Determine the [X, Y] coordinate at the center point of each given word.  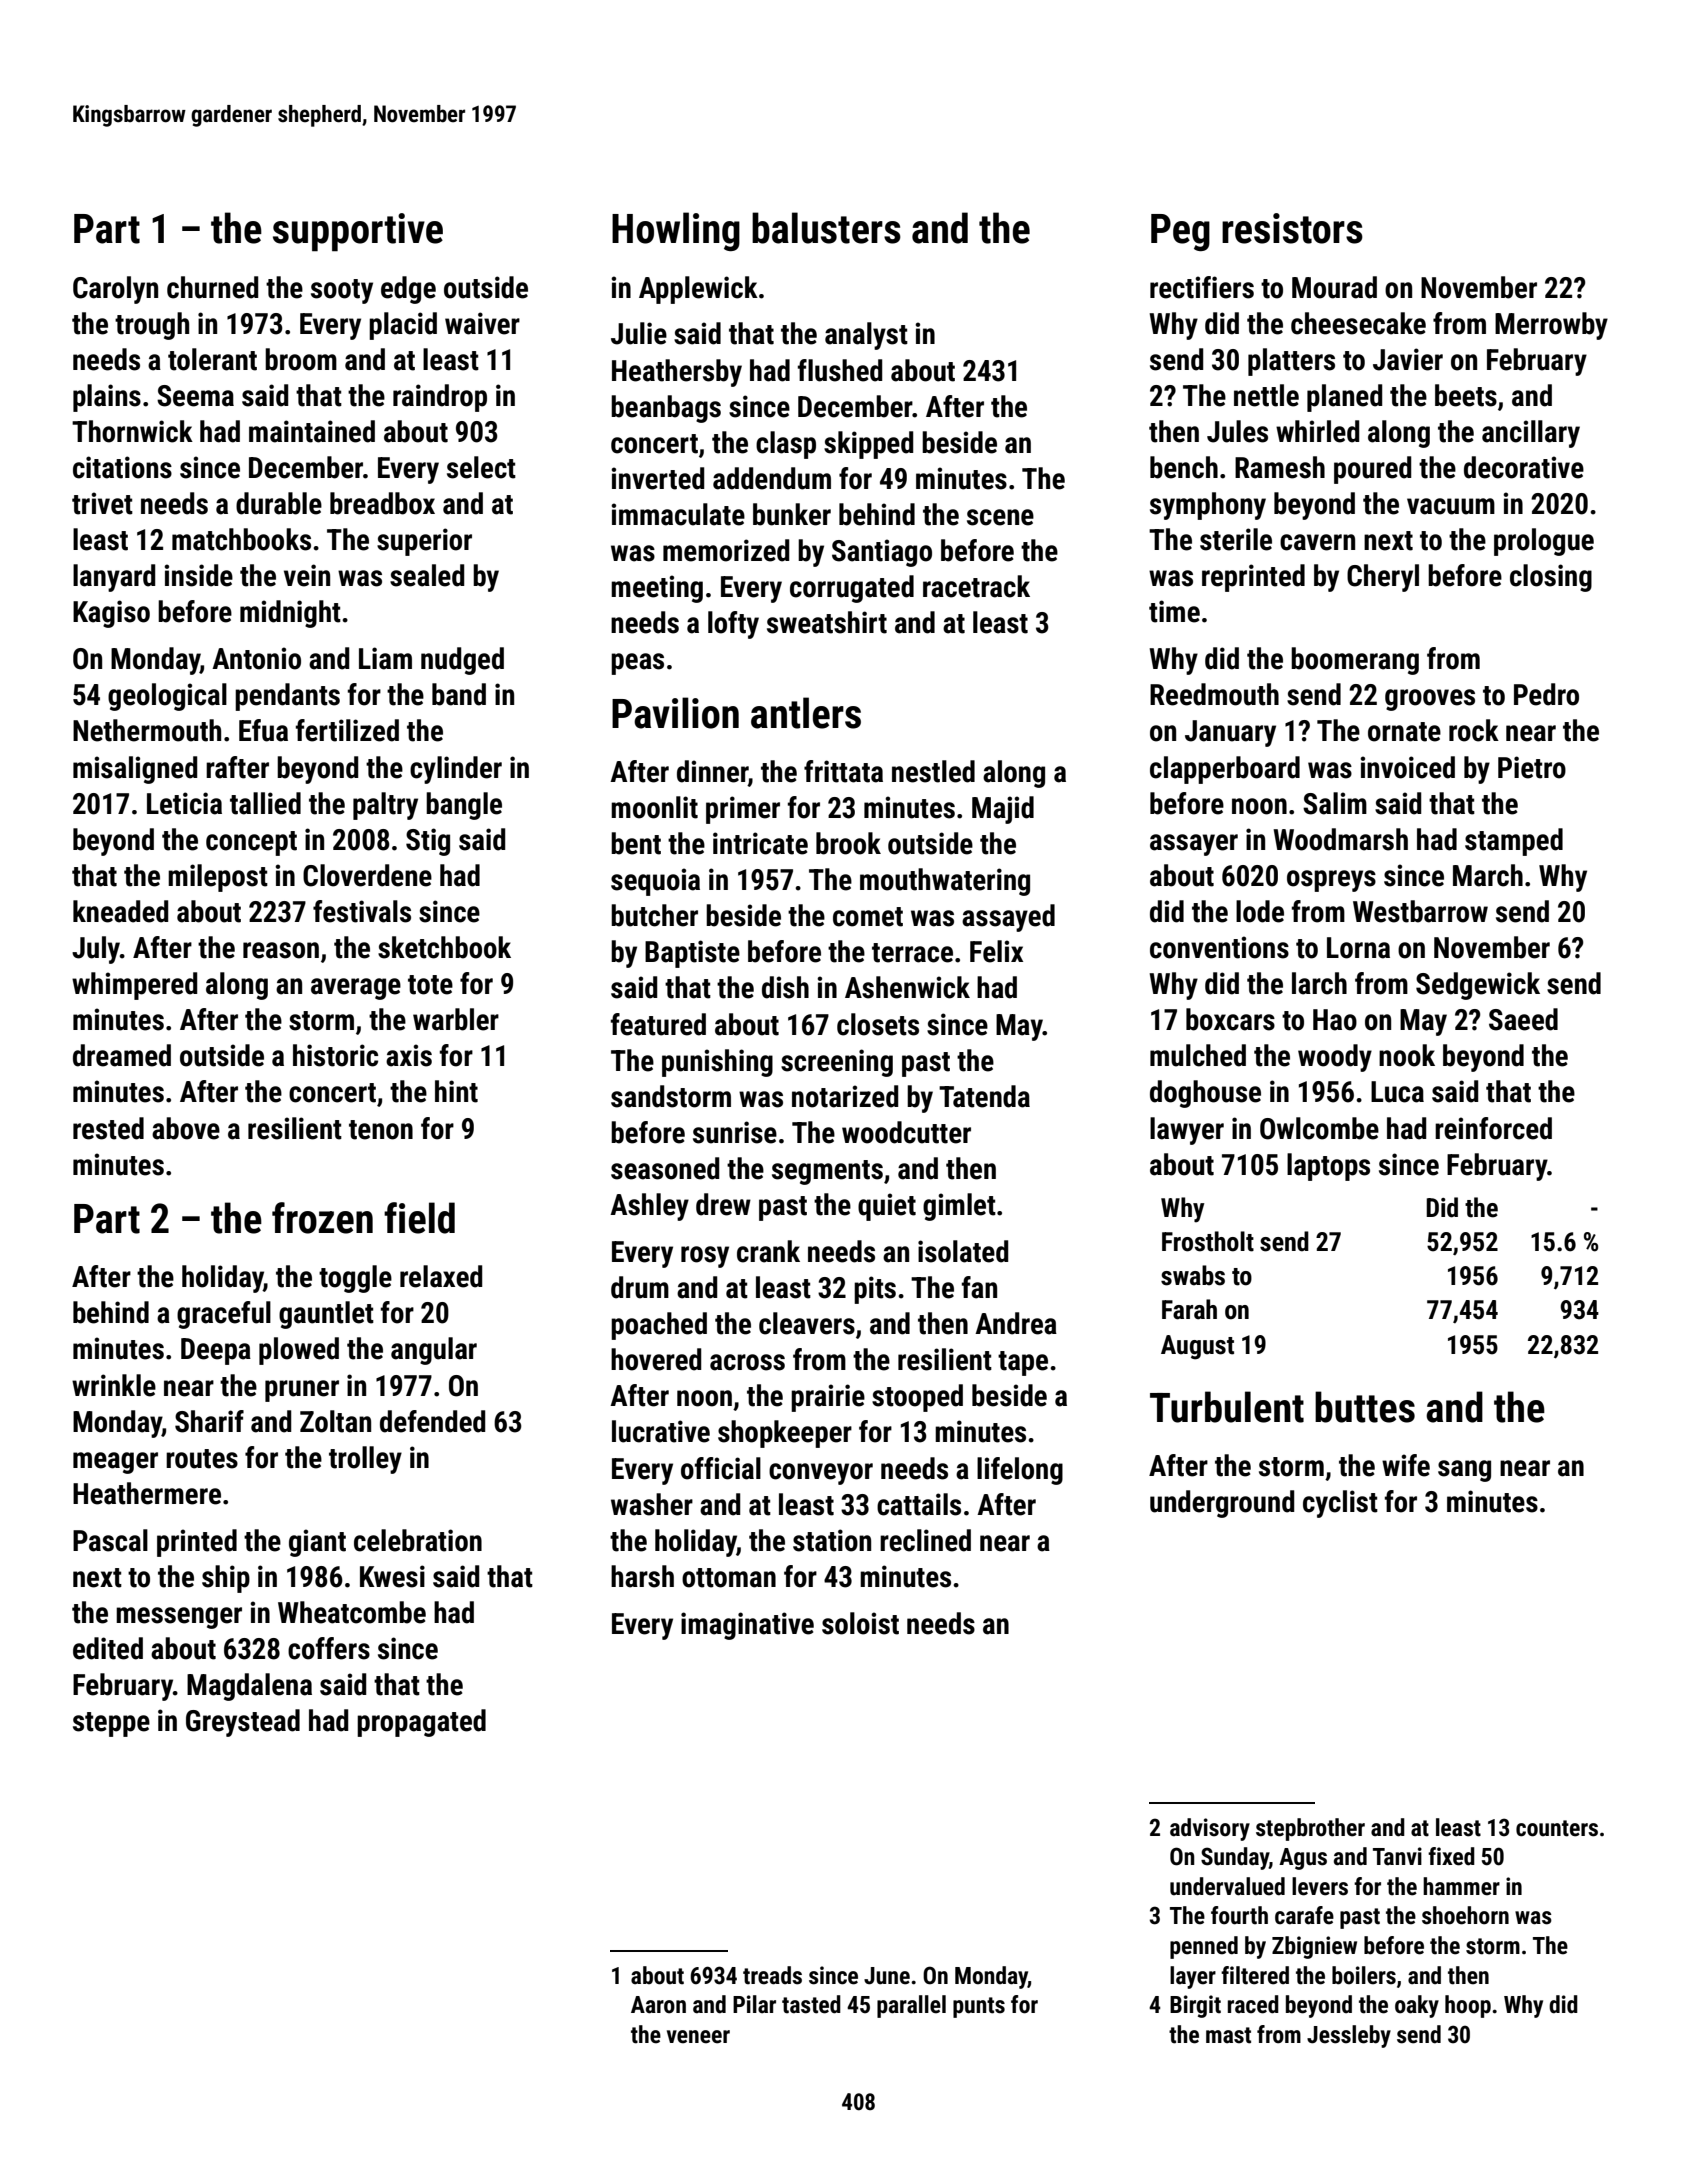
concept [251, 843]
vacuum [1451, 506]
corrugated [852, 589]
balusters [826, 228]
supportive [358, 232]
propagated [421, 1723]
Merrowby [1551, 326]
